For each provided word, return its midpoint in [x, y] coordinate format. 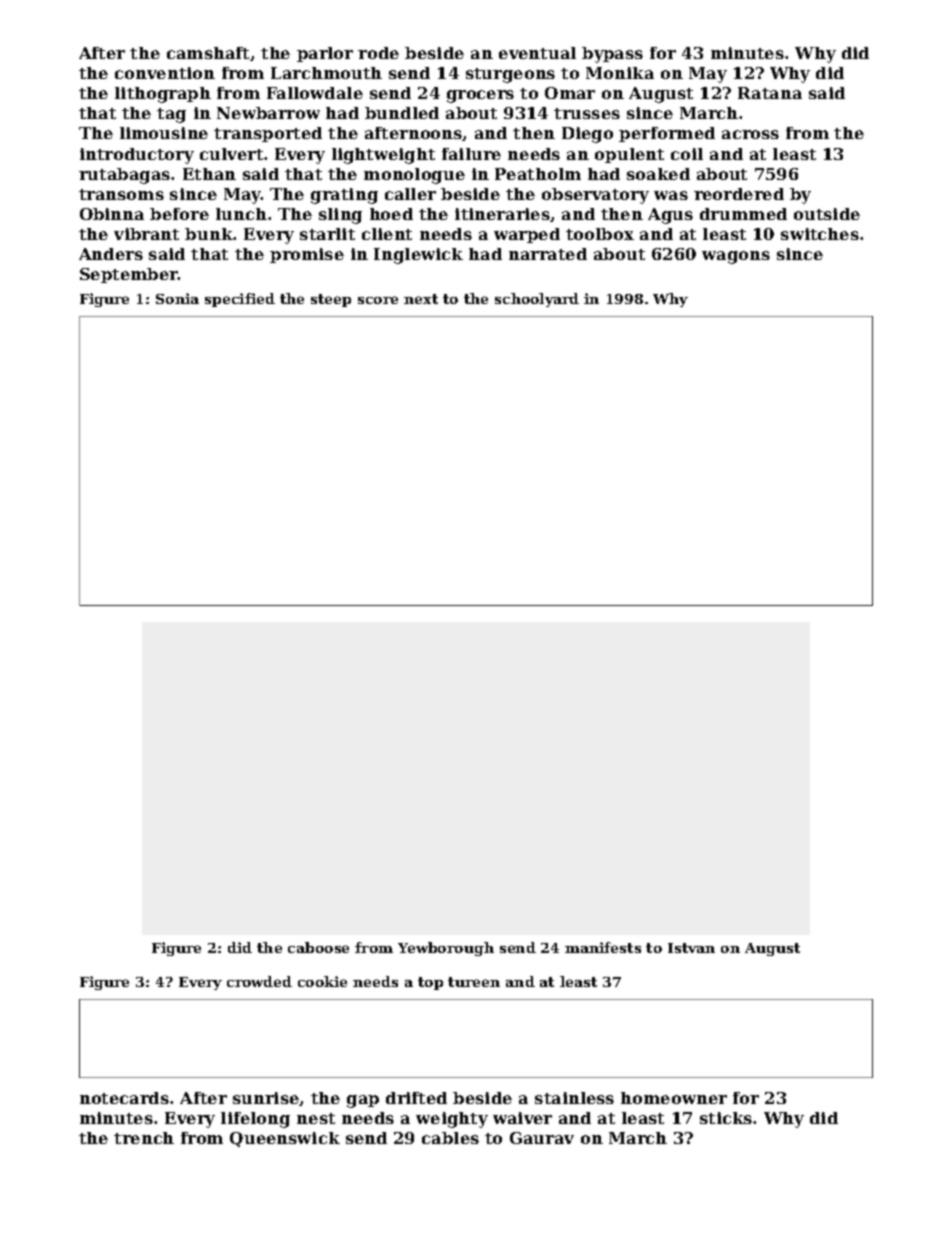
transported [268, 134]
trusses [587, 113]
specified [240, 300]
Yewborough [446, 949]
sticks [726, 1118]
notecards [124, 1098]
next [421, 299]
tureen [474, 982]
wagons [736, 257]
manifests [603, 947]
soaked [658, 174]
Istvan [691, 948]
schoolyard [537, 300]
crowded [259, 981]
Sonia [177, 298]
